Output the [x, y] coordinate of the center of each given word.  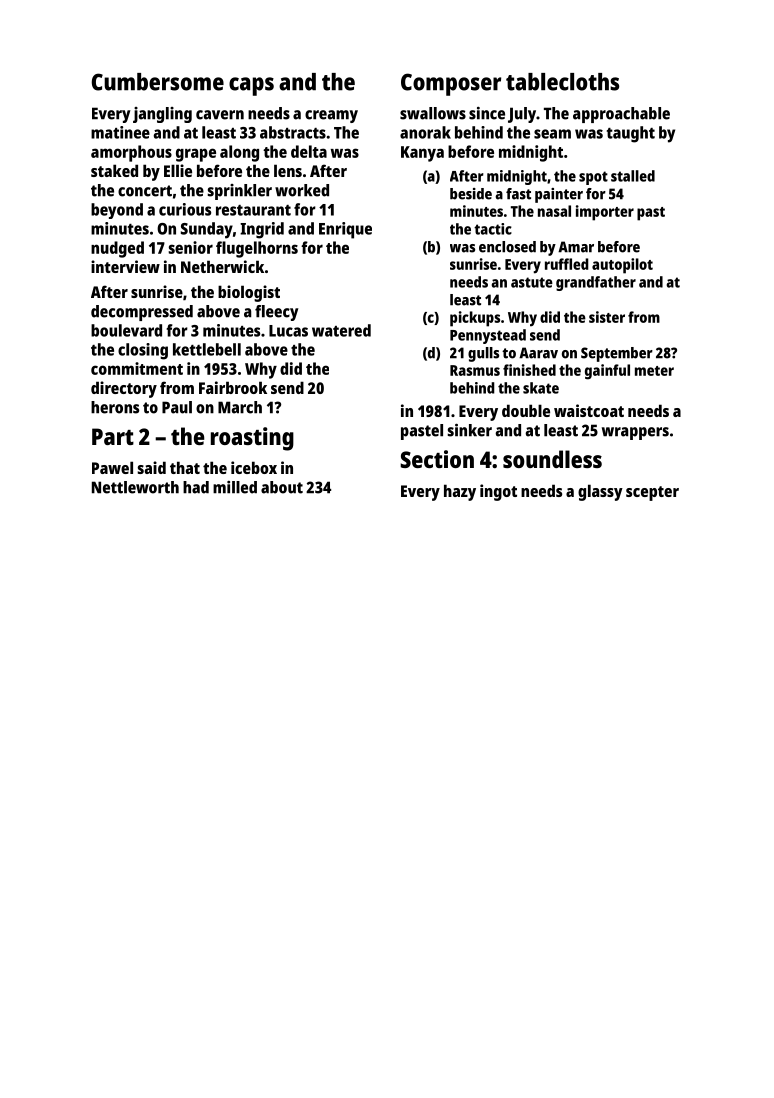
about [282, 487]
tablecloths [562, 82]
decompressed [142, 313]
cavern [220, 115]
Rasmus [475, 370]
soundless [552, 459]
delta [309, 151]
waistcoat [589, 410]
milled [235, 487]
